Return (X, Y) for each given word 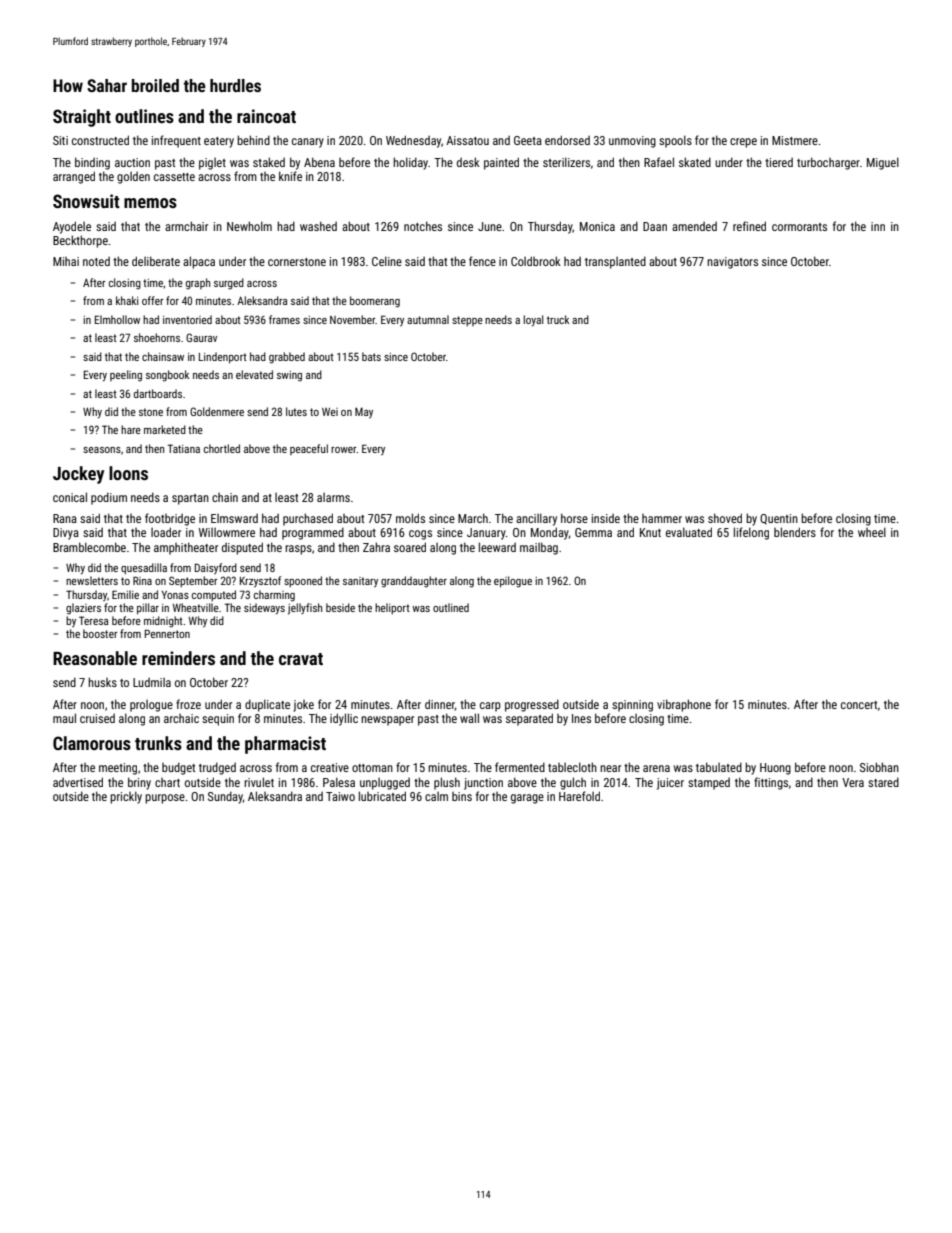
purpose (165, 799)
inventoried (187, 319)
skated (695, 162)
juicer (670, 784)
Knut (650, 532)
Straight (82, 118)
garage (527, 799)
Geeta (528, 140)
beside (340, 607)
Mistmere (795, 140)
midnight (163, 622)
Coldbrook (536, 261)
